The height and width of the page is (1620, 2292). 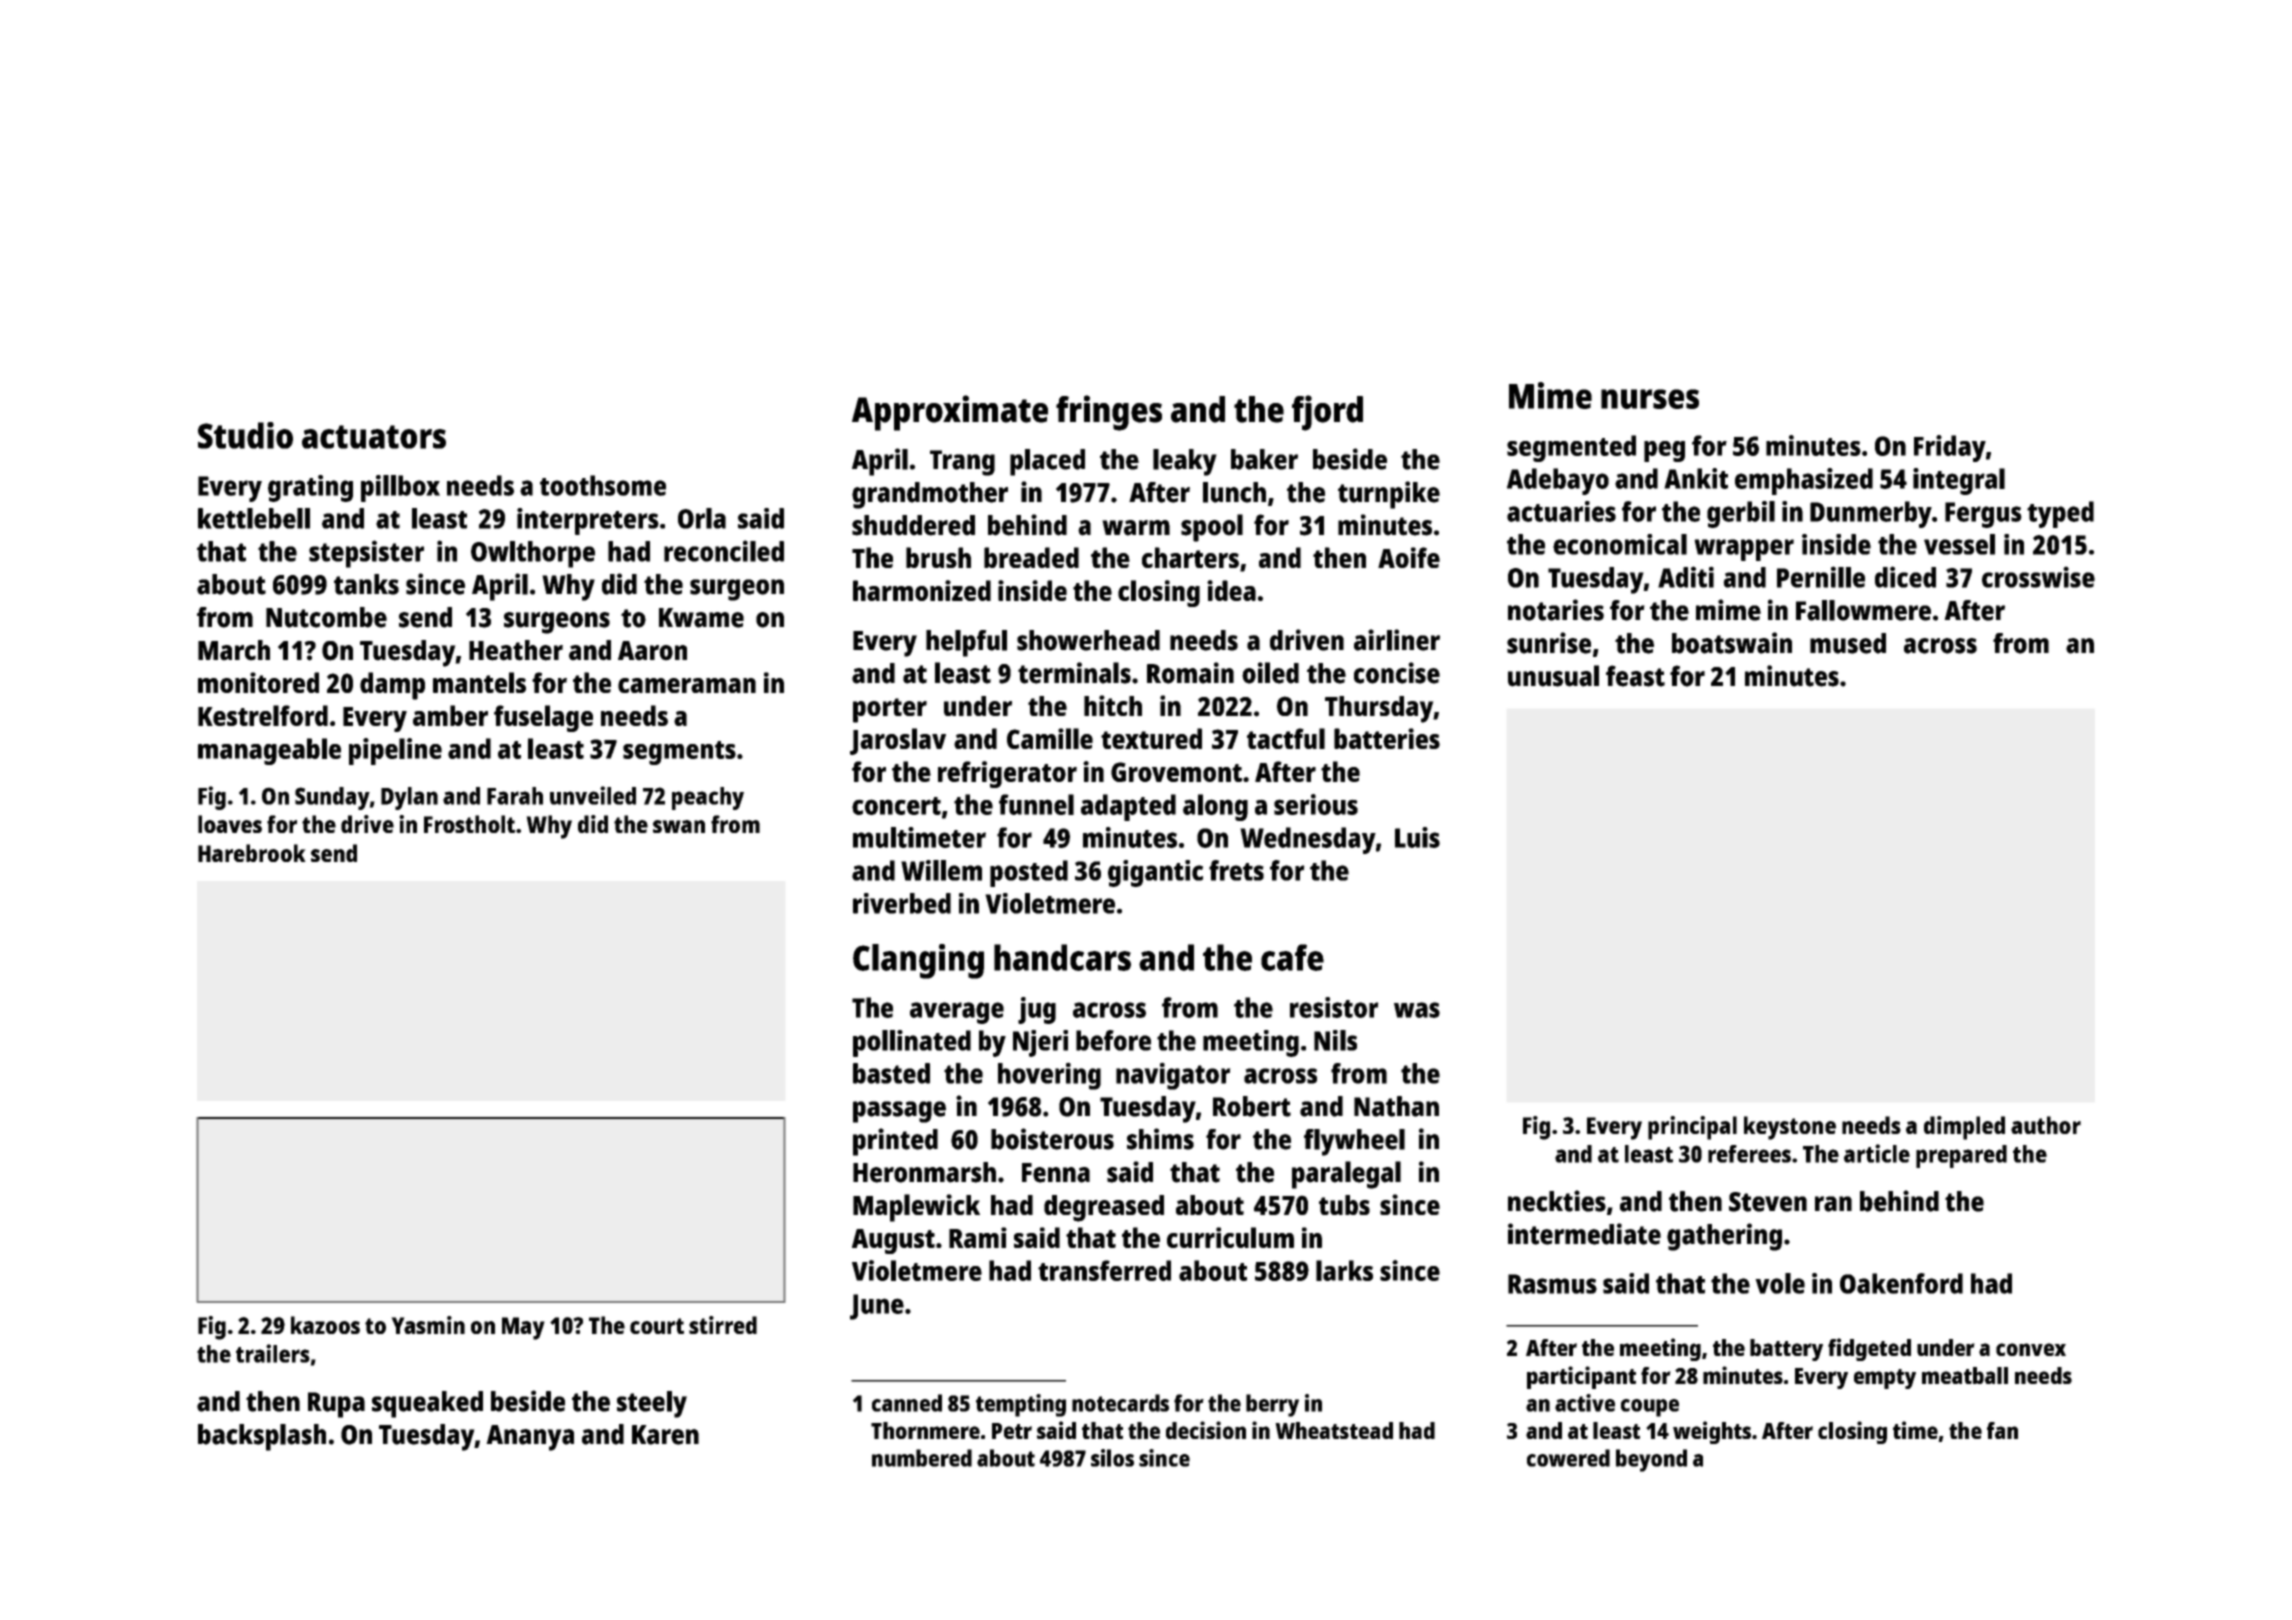 What do you see at coordinates (941, 870) in the page?
I see `Willem` at bounding box center [941, 870].
